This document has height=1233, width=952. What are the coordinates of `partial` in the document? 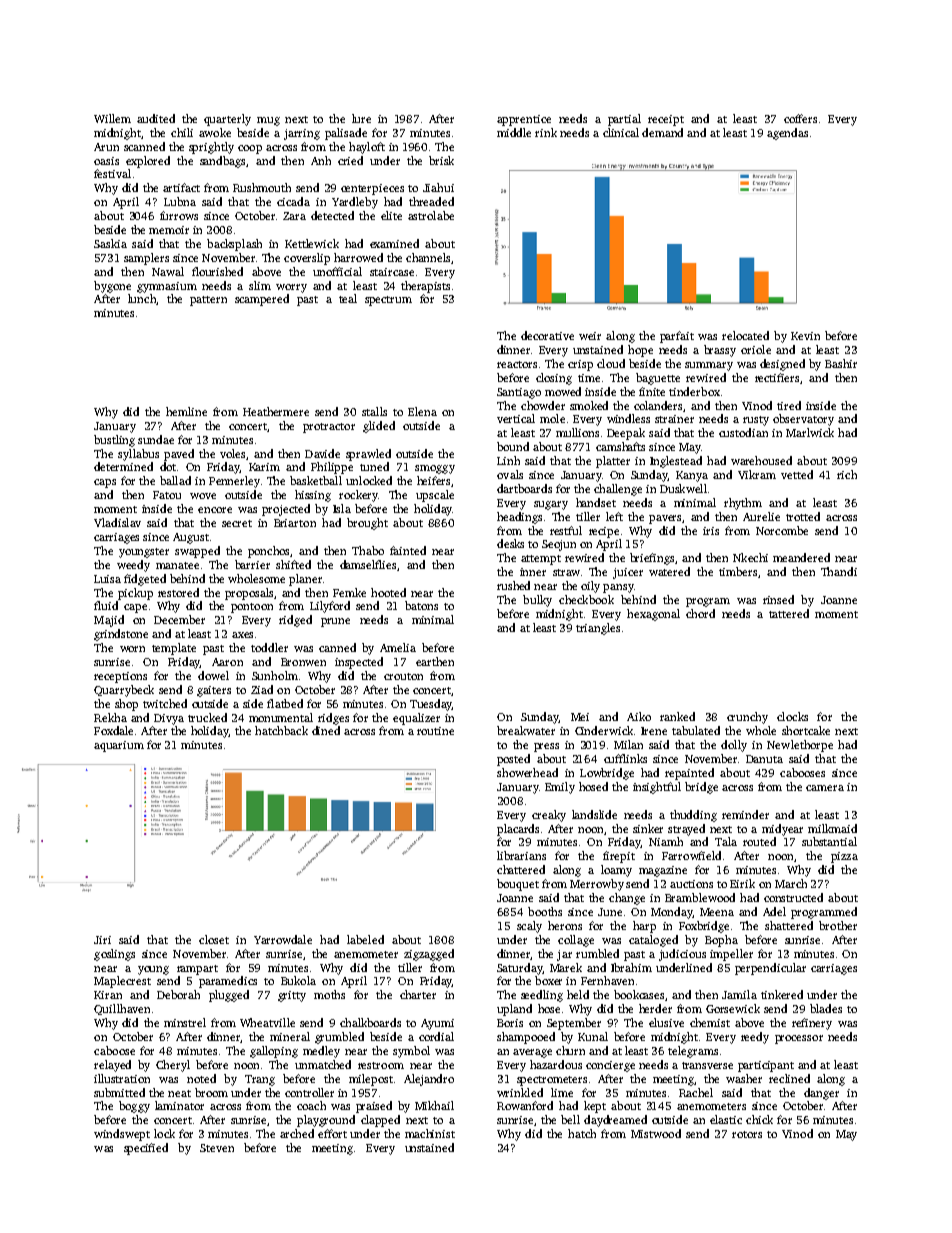 It's located at (624, 120).
